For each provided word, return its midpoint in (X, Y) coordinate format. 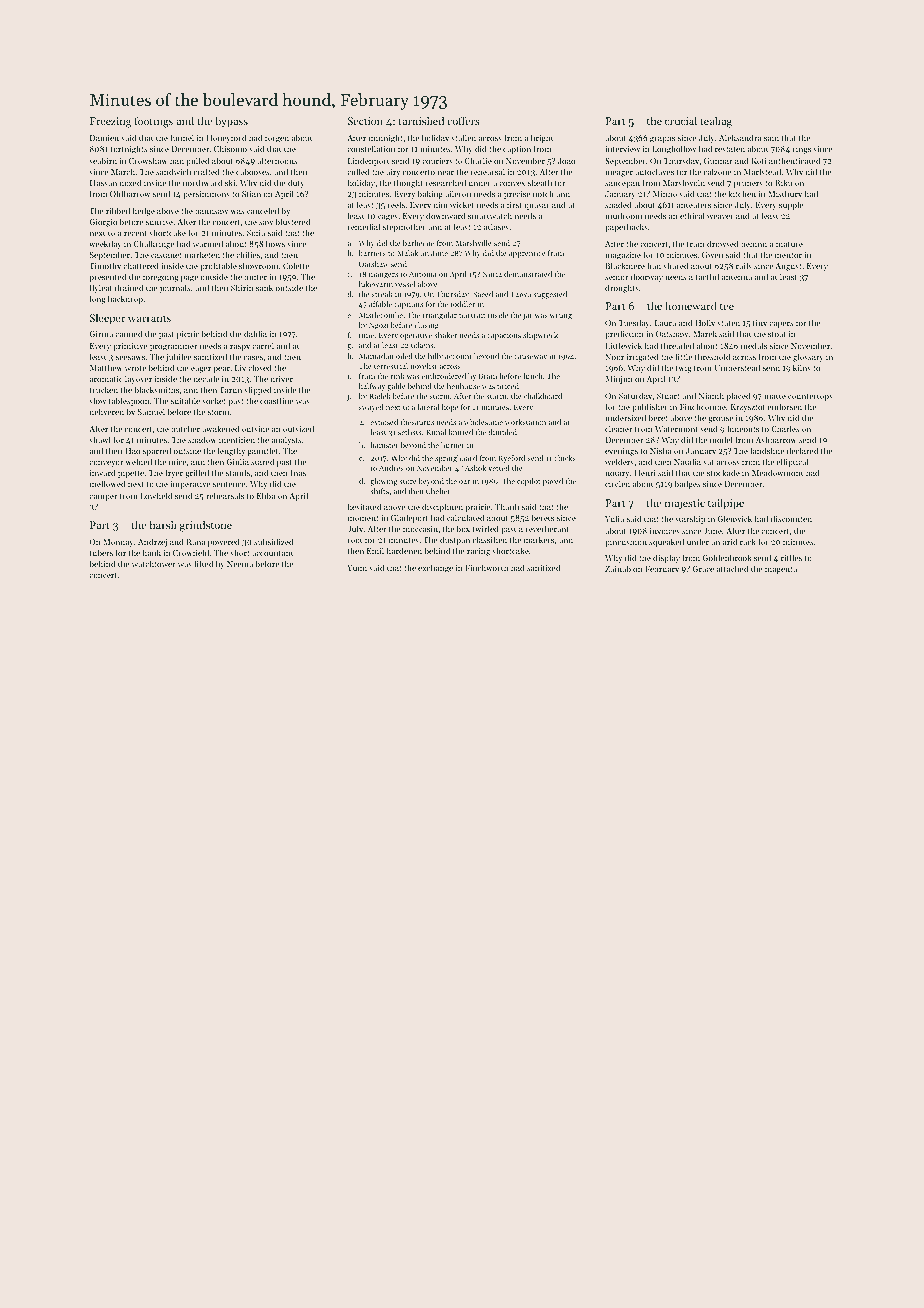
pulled (198, 161)
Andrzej (152, 542)
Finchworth (486, 567)
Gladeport (409, 518)
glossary (808, 357)
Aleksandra (740, 137)
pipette (131, 474)
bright (542, 138)
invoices (665, 531)
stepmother (404, 227)
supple (791, 205)
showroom (258, 265)
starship (690, 519)
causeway (530, 358)
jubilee (179, 357)
